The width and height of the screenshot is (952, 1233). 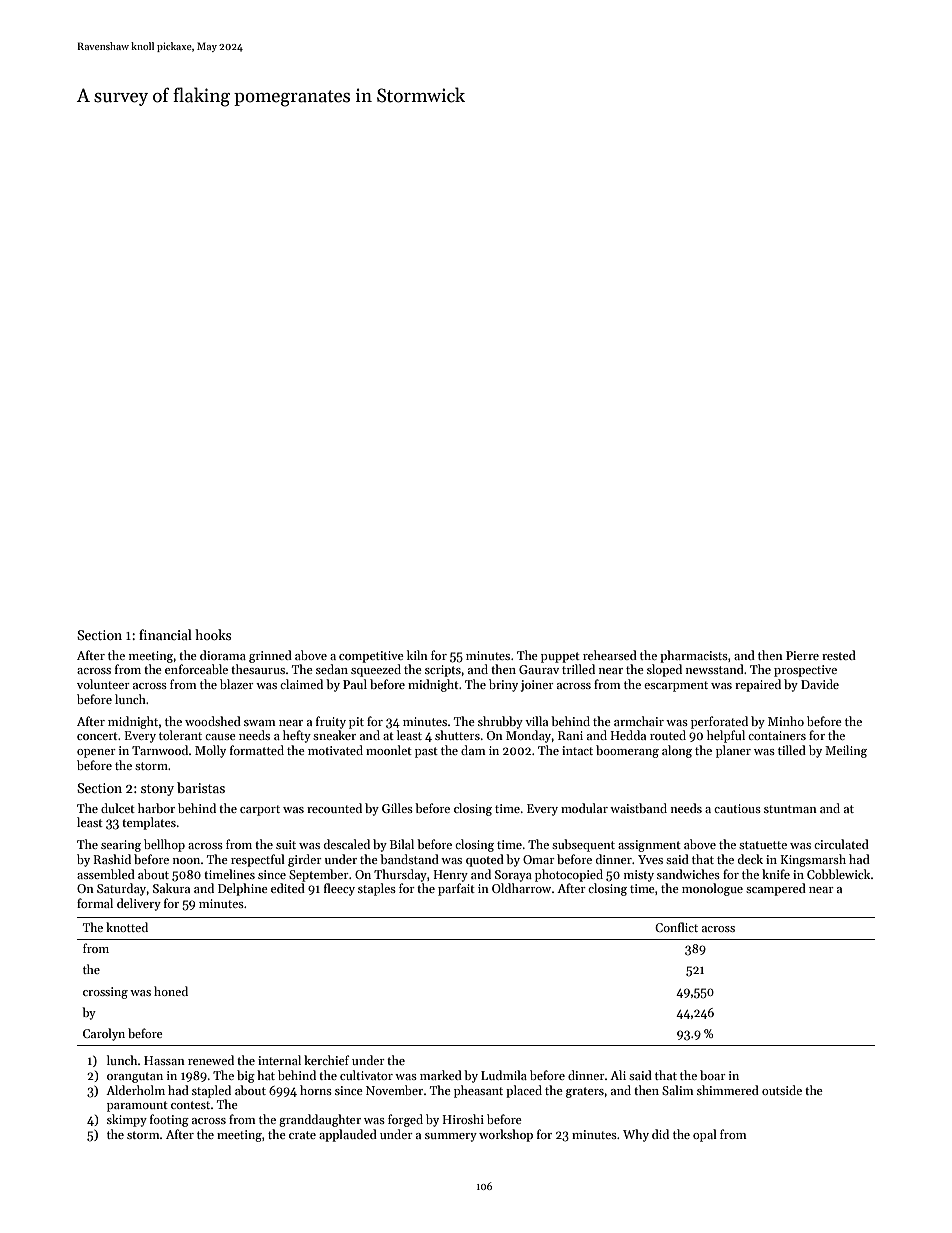 What do you see at coordinates (577, 750) in the screenshot?
I see `intact` at bounding box center [577, 750].
